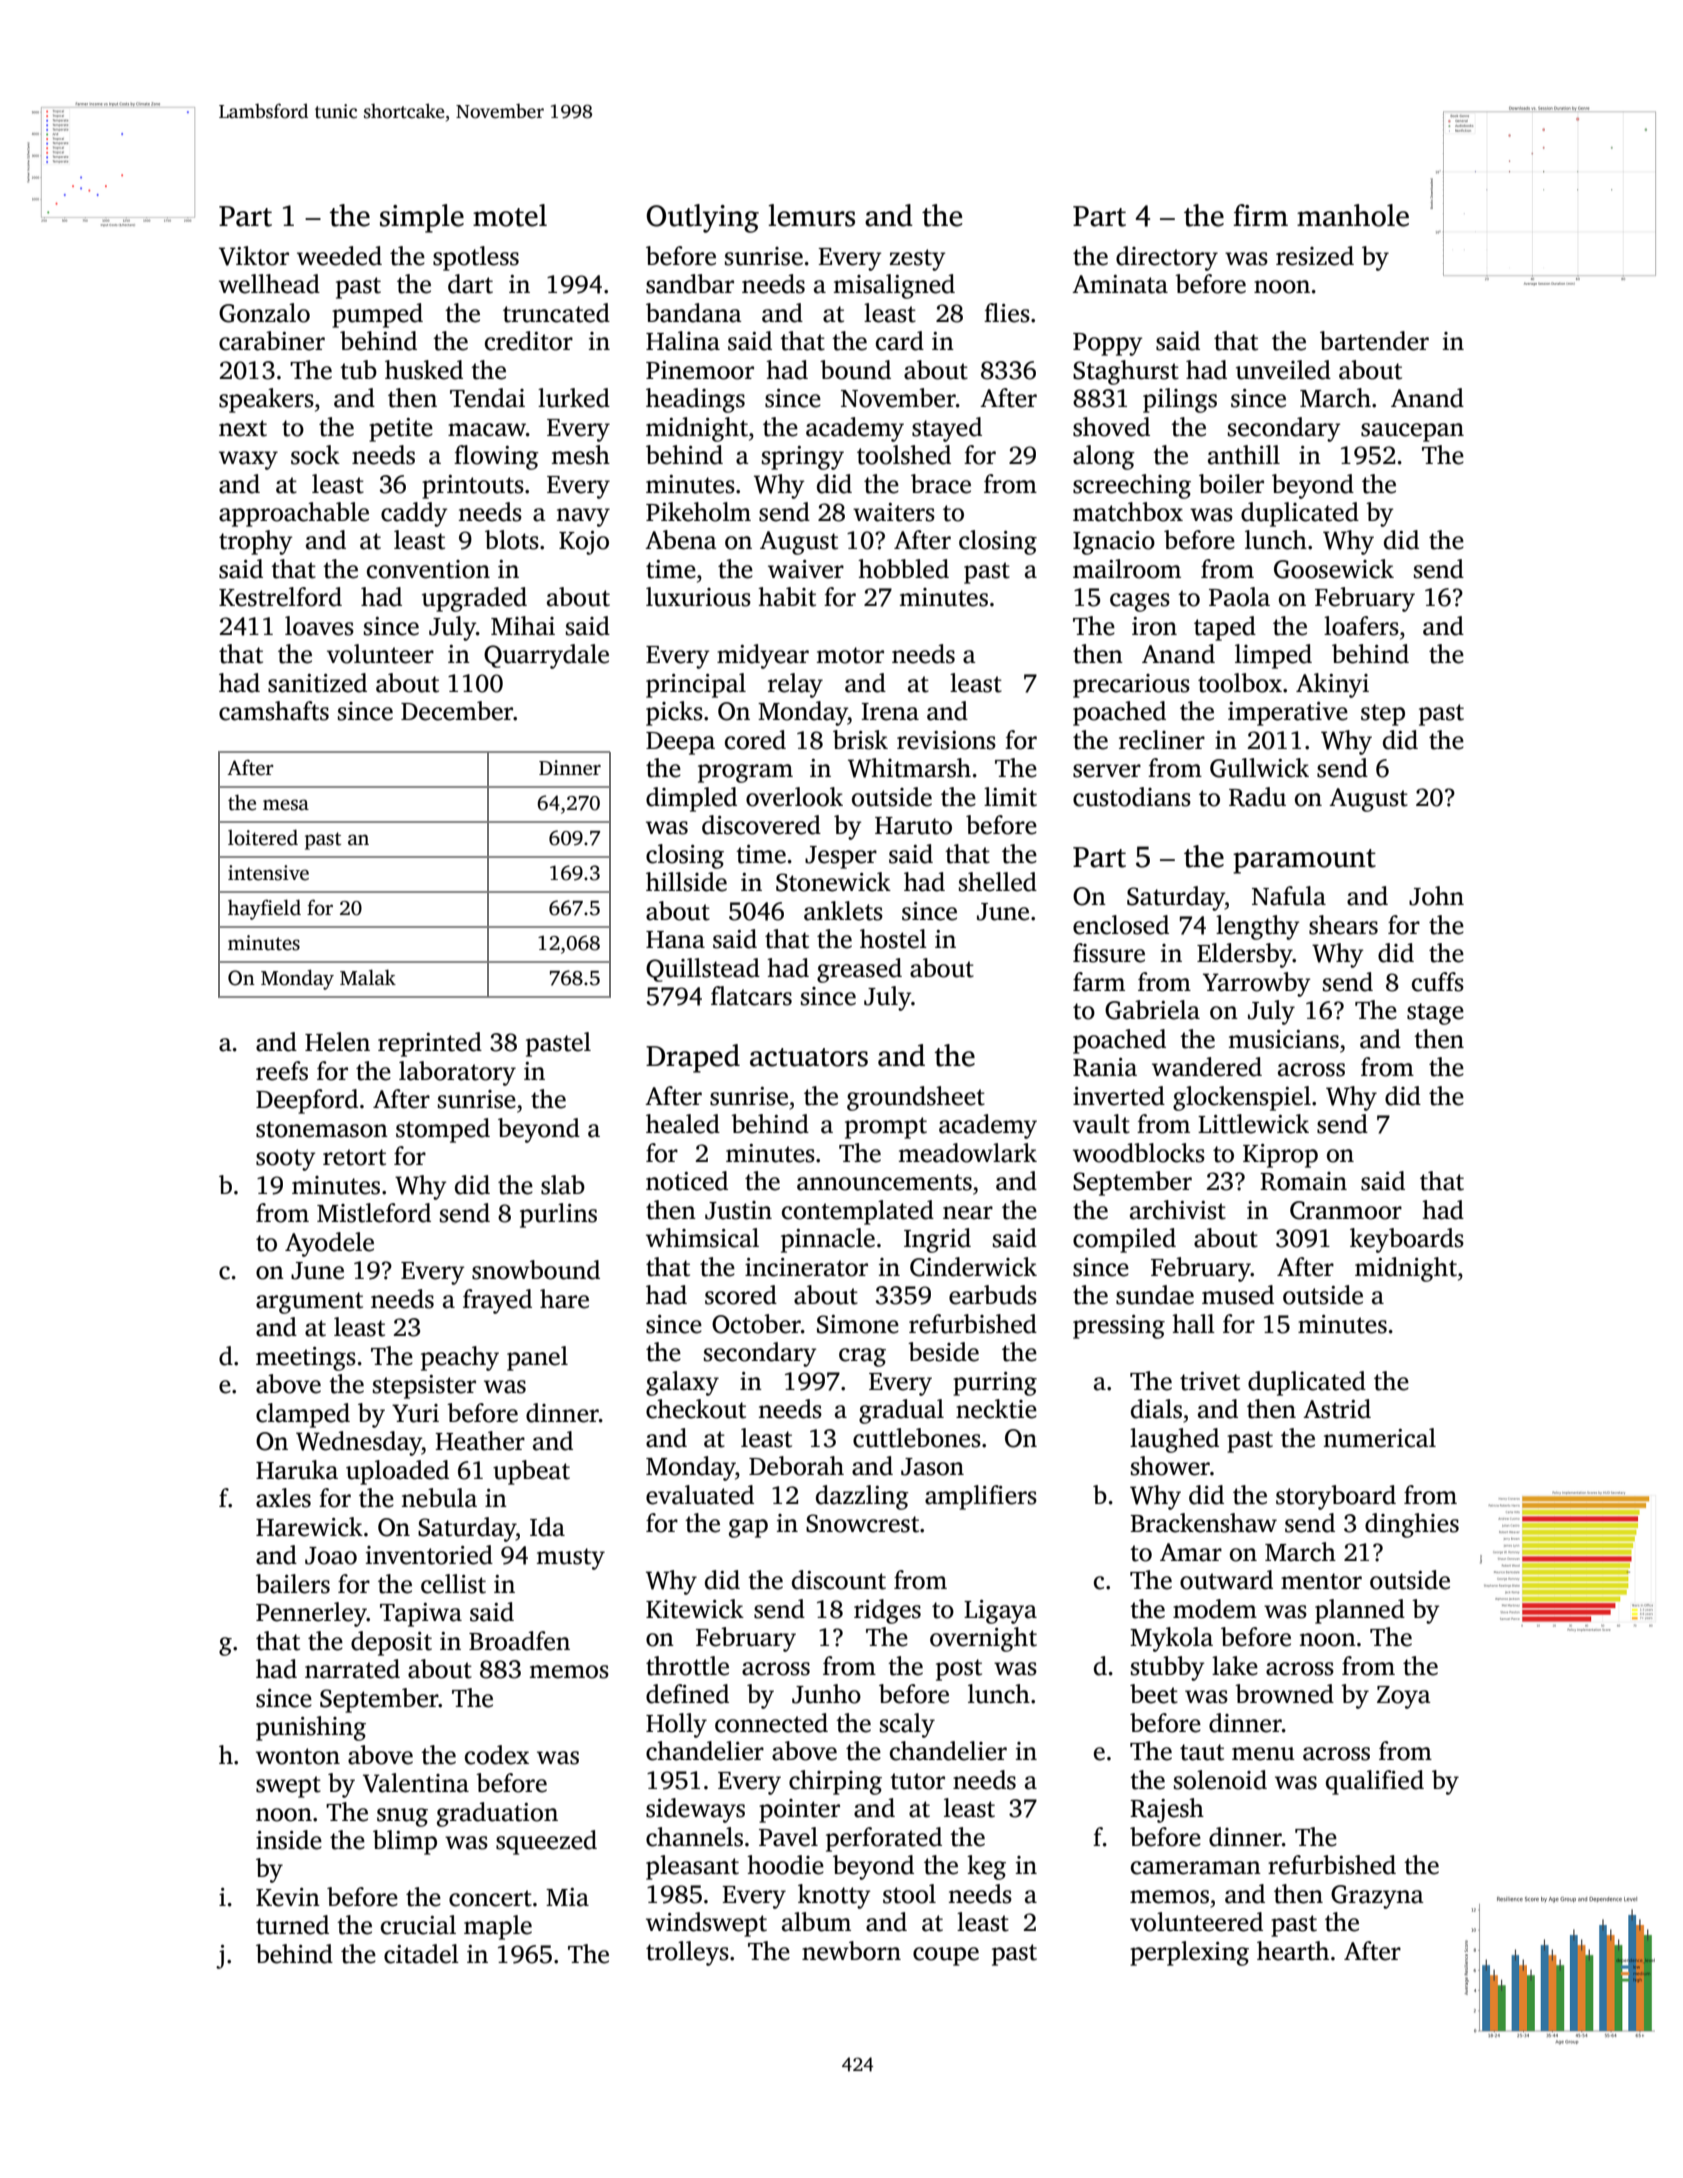 The height and width of the screenshot is (2178, 1683). What do you see at coordinates (787, 597) in the screenshot?
I see `habit` at bounding box center [787, 597].
